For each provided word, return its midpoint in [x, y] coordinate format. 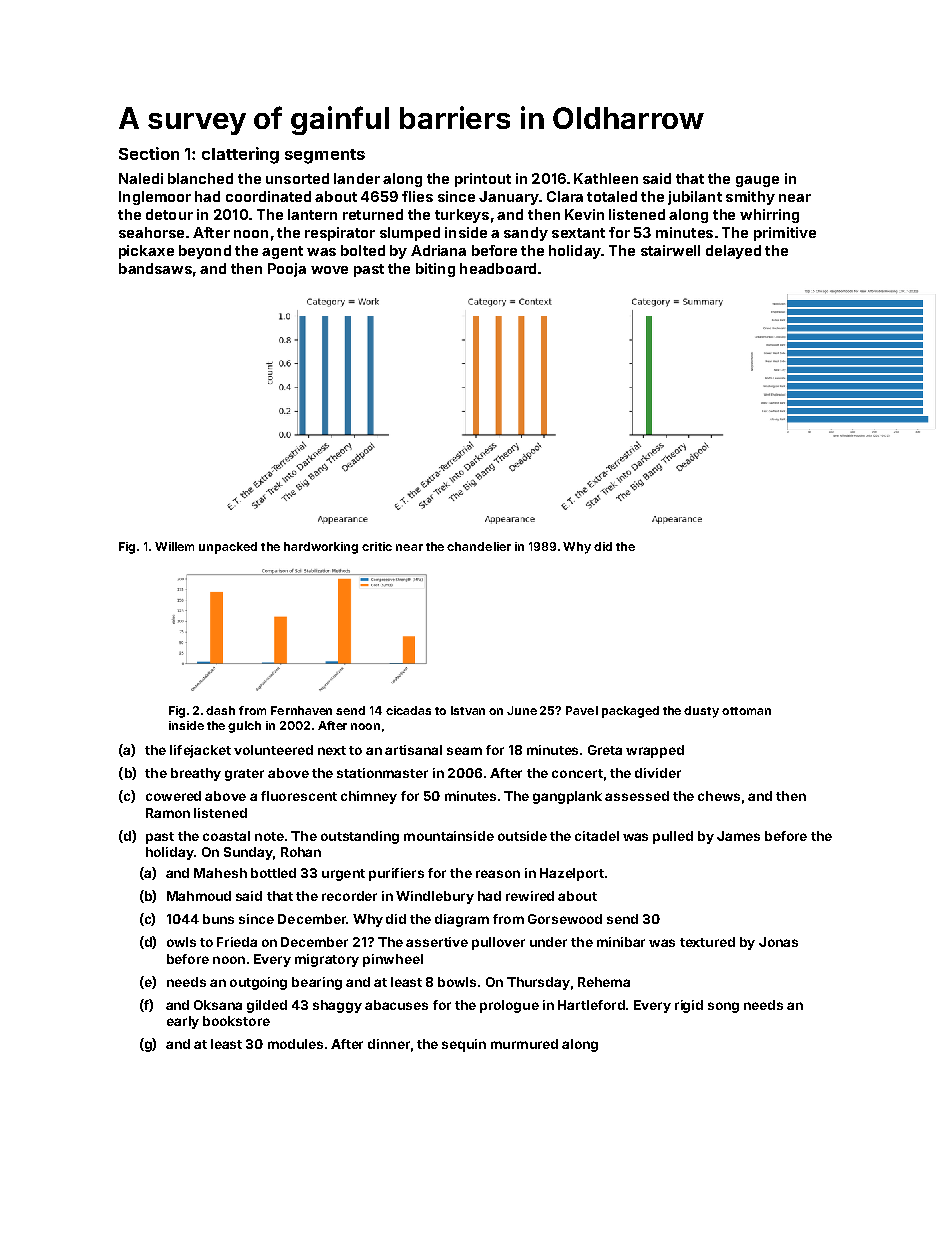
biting [435, 270]
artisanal [413, 750]
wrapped [655, 751]
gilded [267, 1006]
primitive [785, 234]
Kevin [584, 214]
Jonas [778, 942]
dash [220, 710]
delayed [733, 252]
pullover [498, 943]
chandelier [479, 546]
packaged [630, 712]
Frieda [237, 942]
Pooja [287, 270]
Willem [174, 546]
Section [149, 153]
